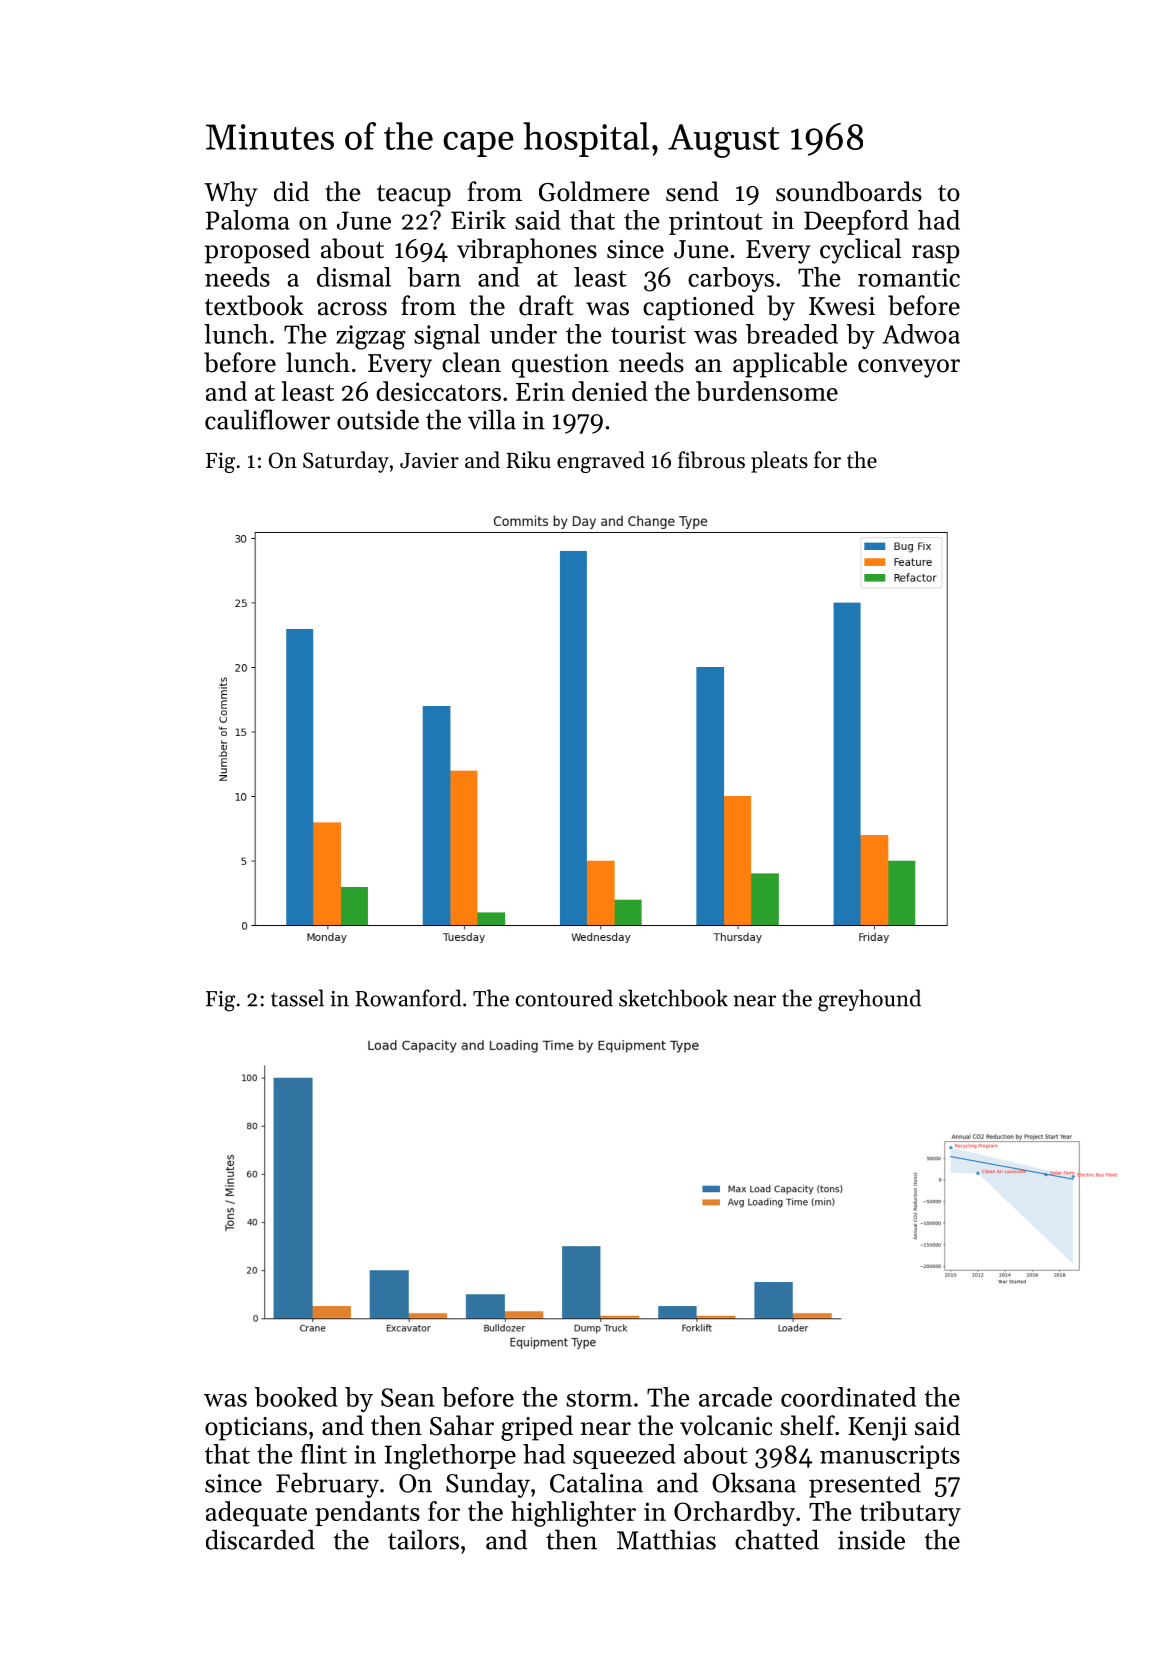 Image resolution: width=1165 pixels, height=1654 pixels. Describe the element at coordinates (423, 1539) in the page. I see `tailors` at that location.
